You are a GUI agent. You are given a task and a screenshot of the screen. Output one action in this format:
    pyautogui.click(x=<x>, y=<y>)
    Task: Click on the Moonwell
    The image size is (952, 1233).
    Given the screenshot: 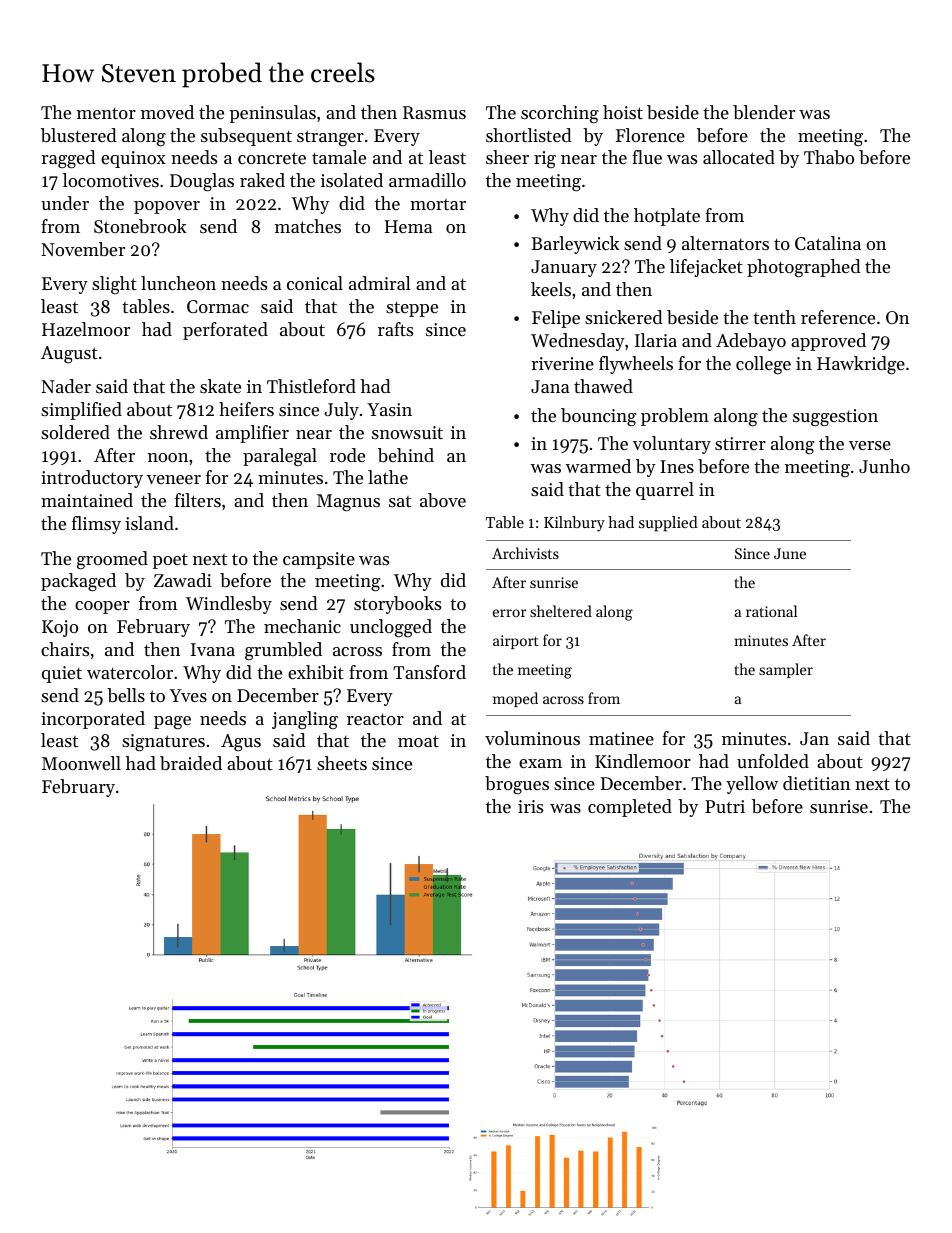 What is the action you would take?
    pyautogui.click(x=81, y=763)
